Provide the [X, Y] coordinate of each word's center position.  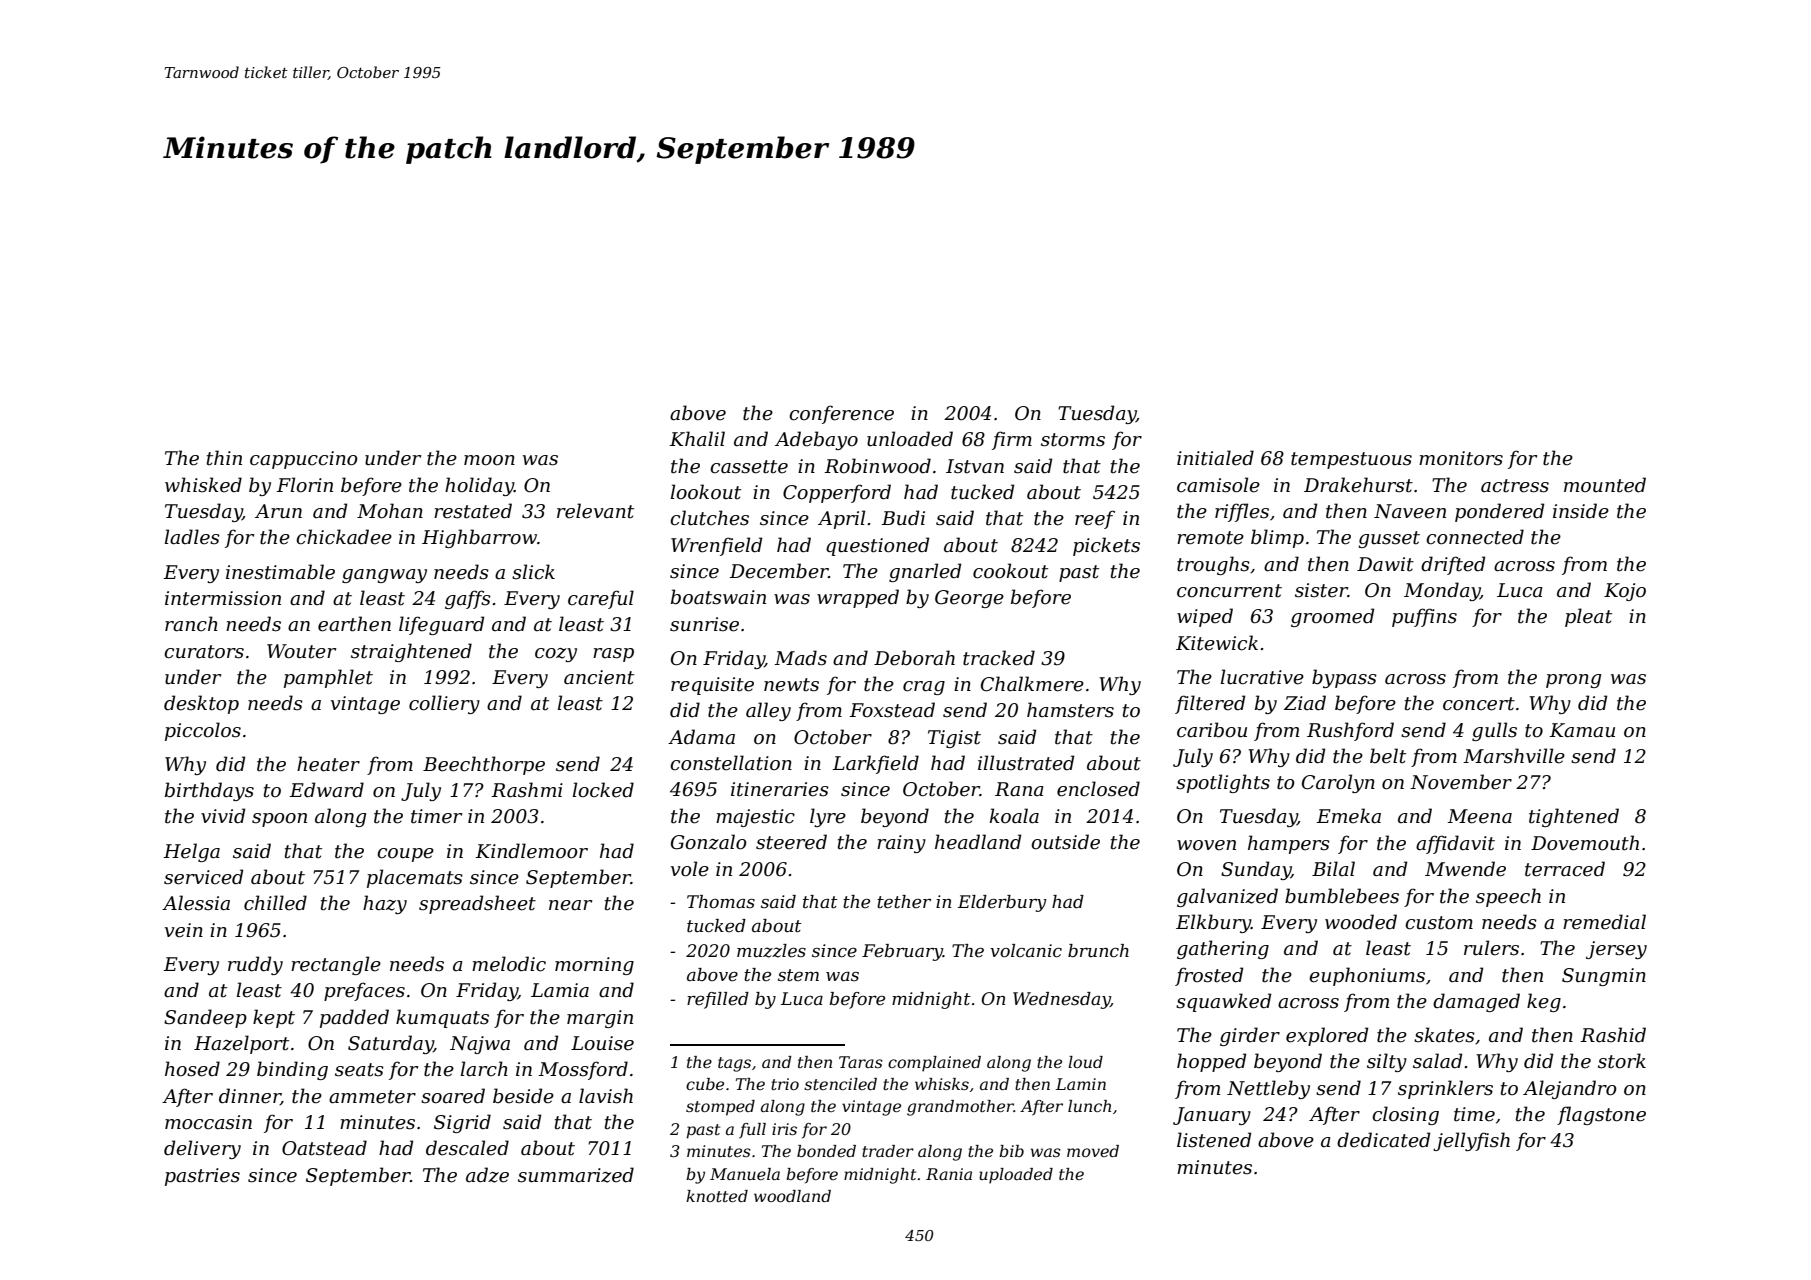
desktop [201, 704]
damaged [1476, 1002]
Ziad [1305, 703]
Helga [191, 852]
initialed [1215, 458]
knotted [717, 1196]
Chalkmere [1032, 684]
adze [487, 1175]
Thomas [721, 901]
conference [841, 414]
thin [224, 458]
